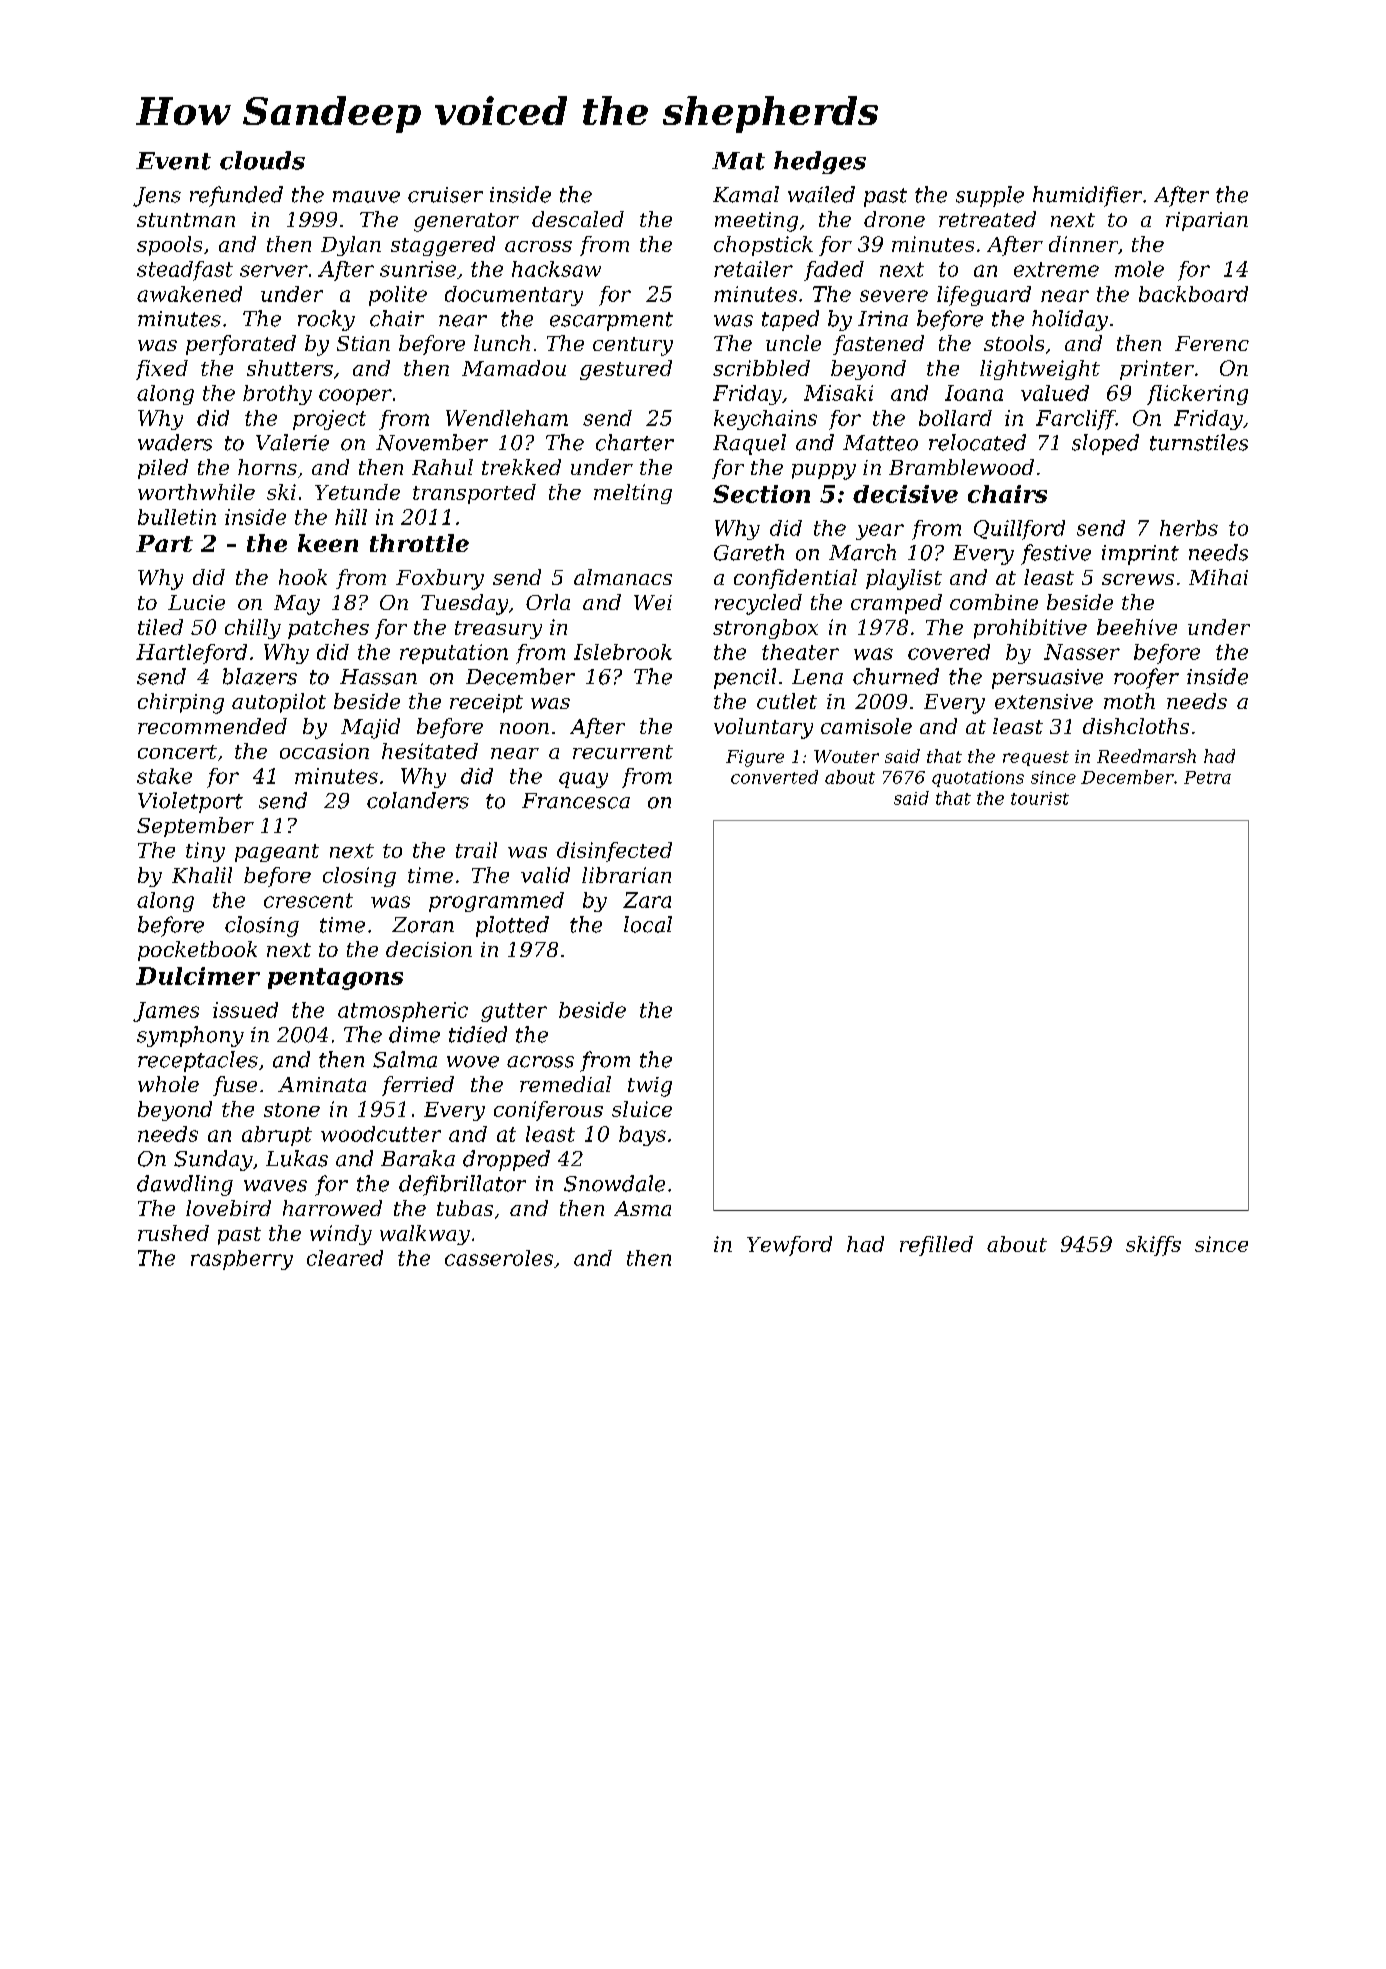 This document has height=1969, width=1386. Describe the element at coordinates (1153, 1246) in the document. I see `skiffs` at that location.
